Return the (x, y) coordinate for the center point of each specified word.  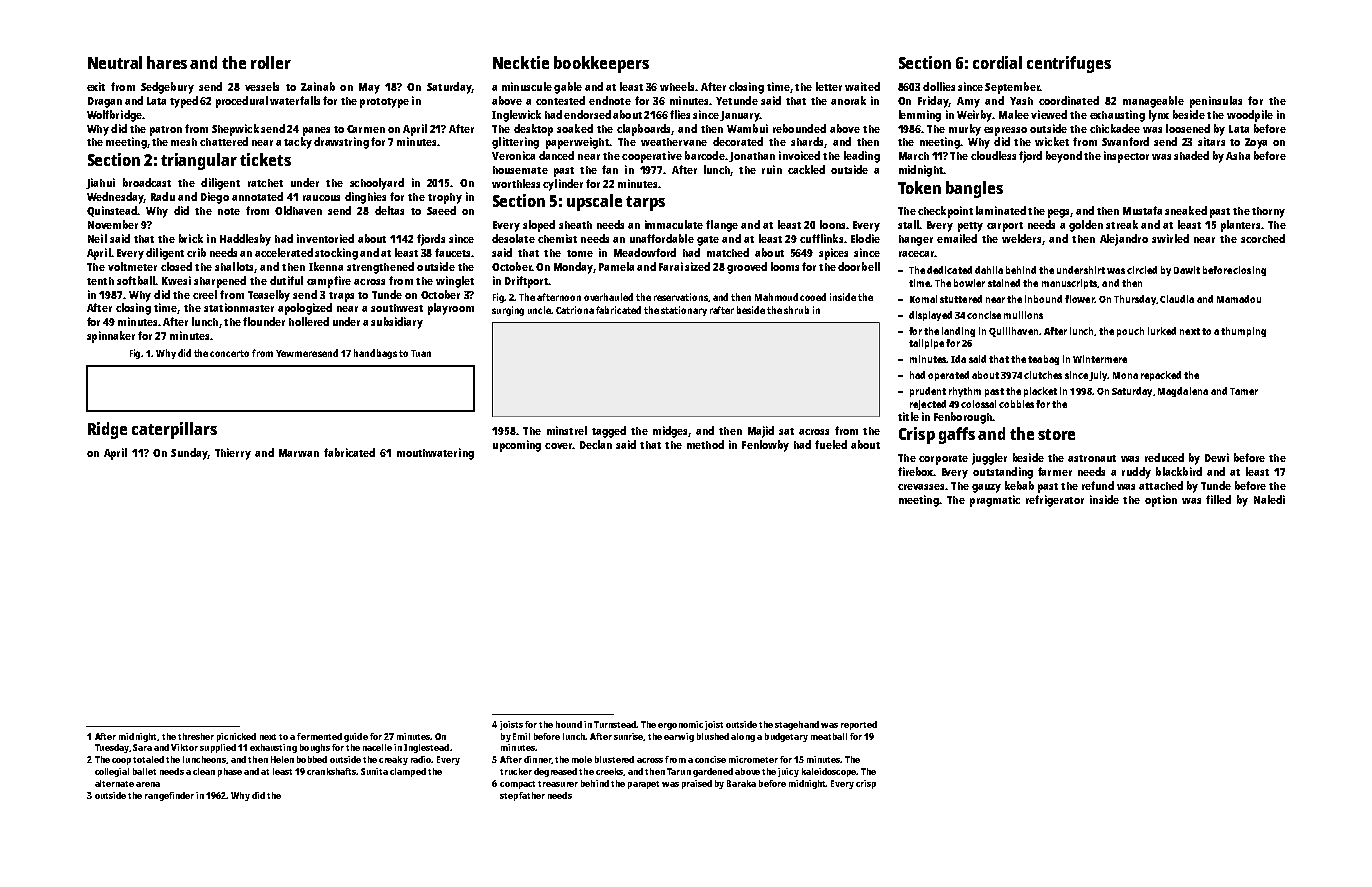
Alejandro (1124, 240)
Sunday (189, 454)
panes (316, 131)
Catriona (575, 310)
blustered (614, 759)
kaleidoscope (829, 772)
